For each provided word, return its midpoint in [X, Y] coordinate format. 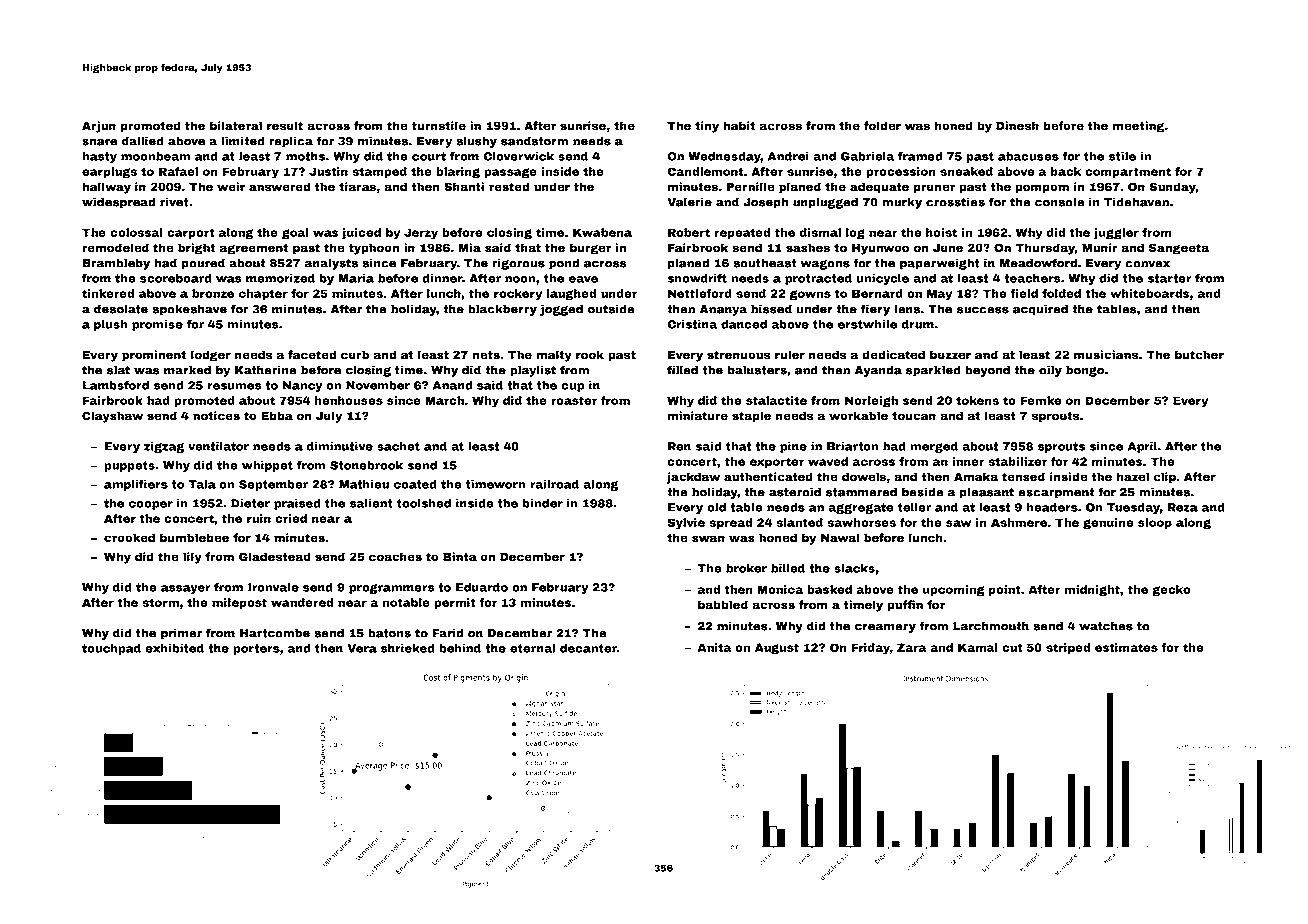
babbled [723, 605]
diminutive [340, 446]
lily [192, 558]
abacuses [1028, 156]
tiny [707, 127]
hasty [99, 157]
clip [1164, 478]
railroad [554, 484]
